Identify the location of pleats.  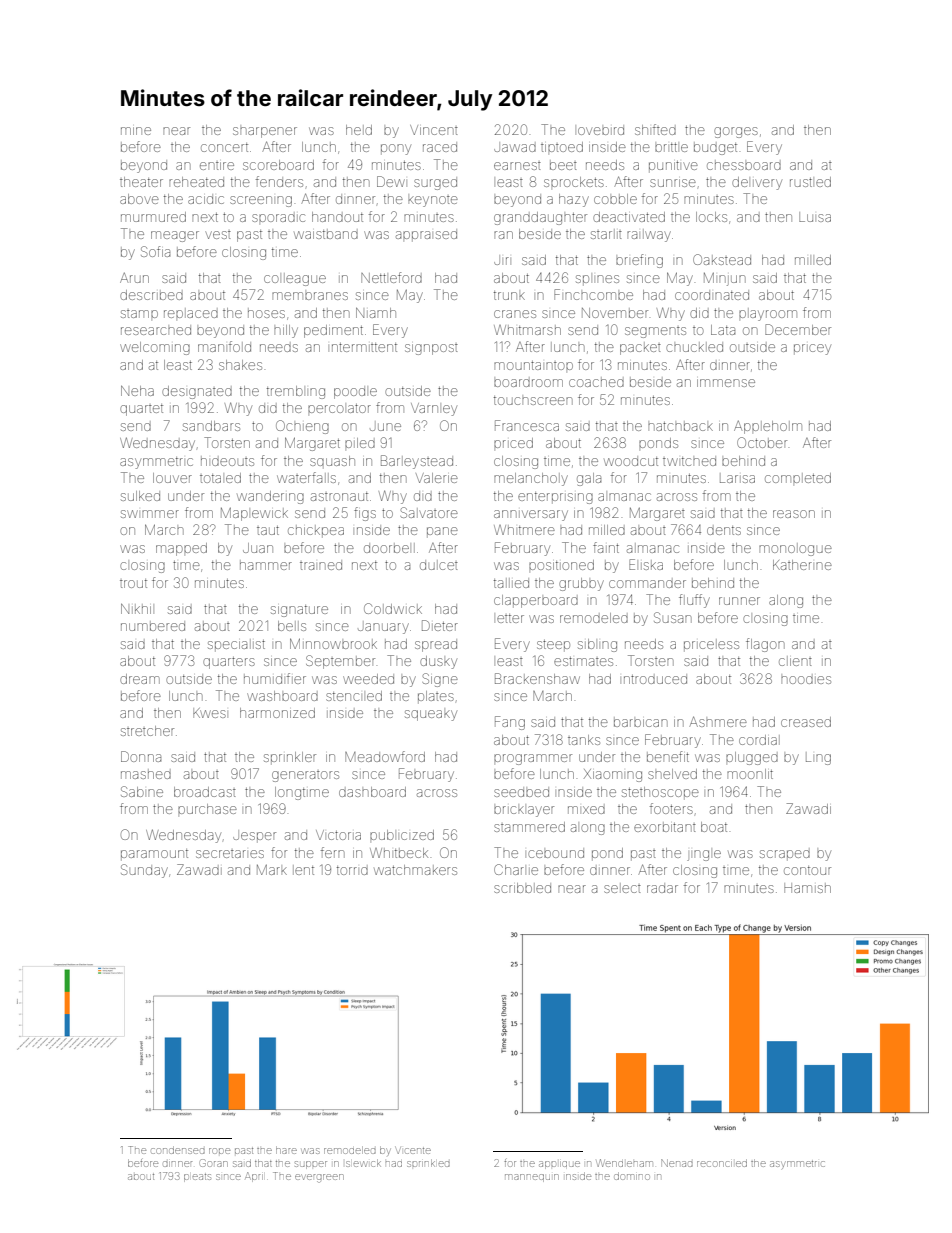
(197, 1178).
